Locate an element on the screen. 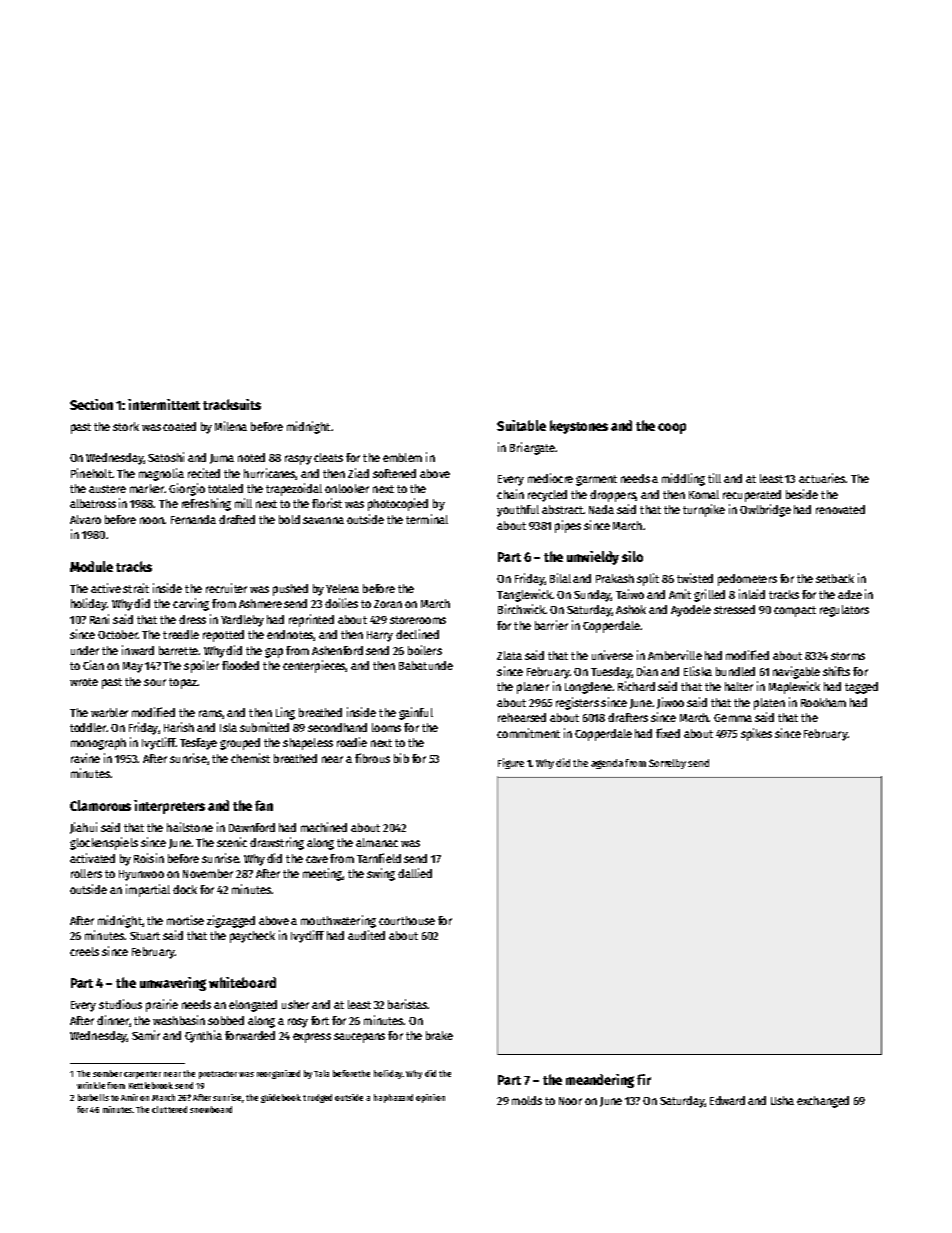 This screenshot has height=1233, width=952. agenda is located at coordinates (607, 764).
